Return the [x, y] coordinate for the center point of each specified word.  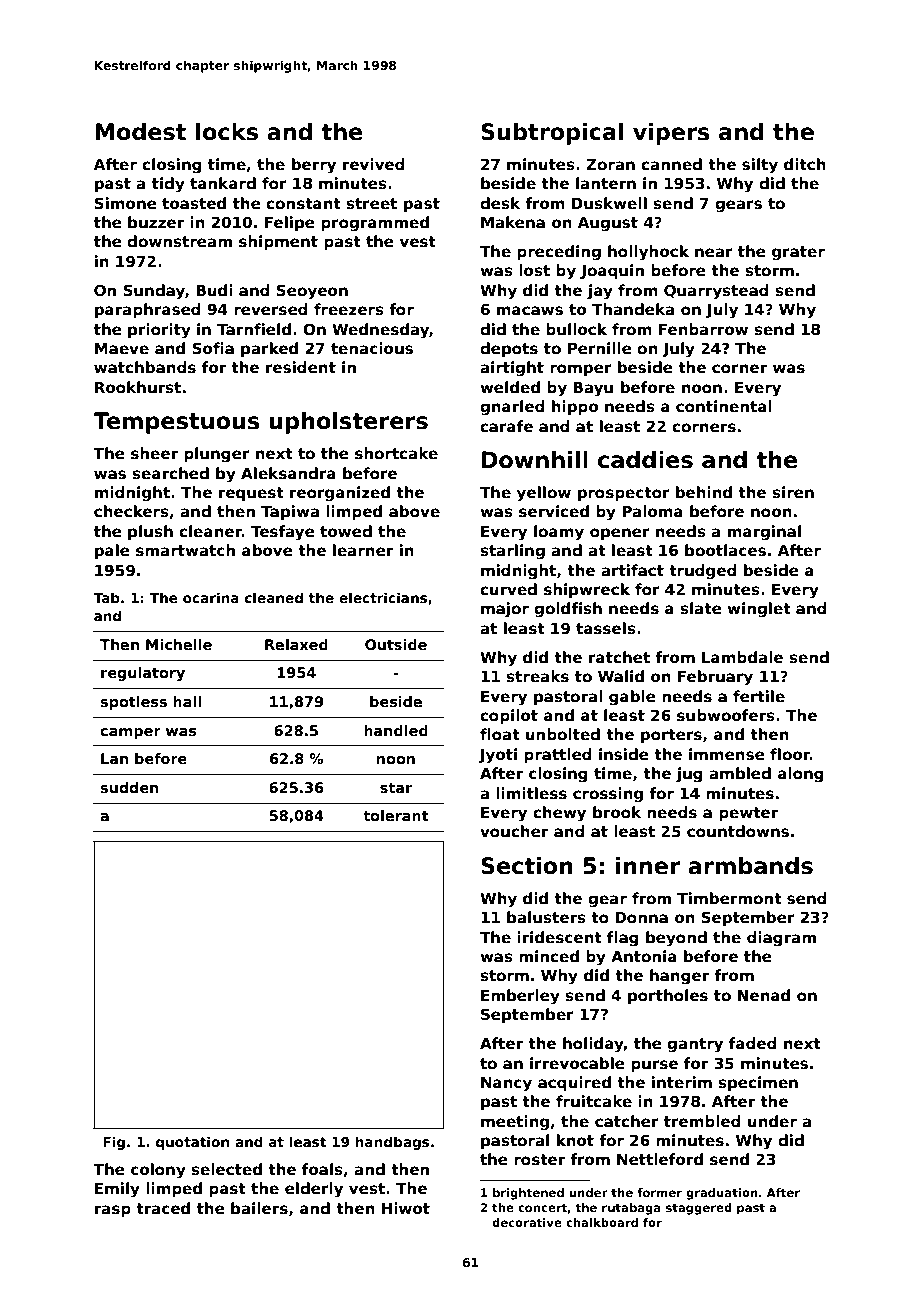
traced [163, 1208]
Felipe [290, 223]
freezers [349, 309]
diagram [781, 939]
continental [724, 406]
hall [187, 701]
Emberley [520, 997]
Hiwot [406, 1208]
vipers [671, 134]
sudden [129, 787]
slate [701, 608]
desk [500, 203]
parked [269, 349]
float [500, 734]
